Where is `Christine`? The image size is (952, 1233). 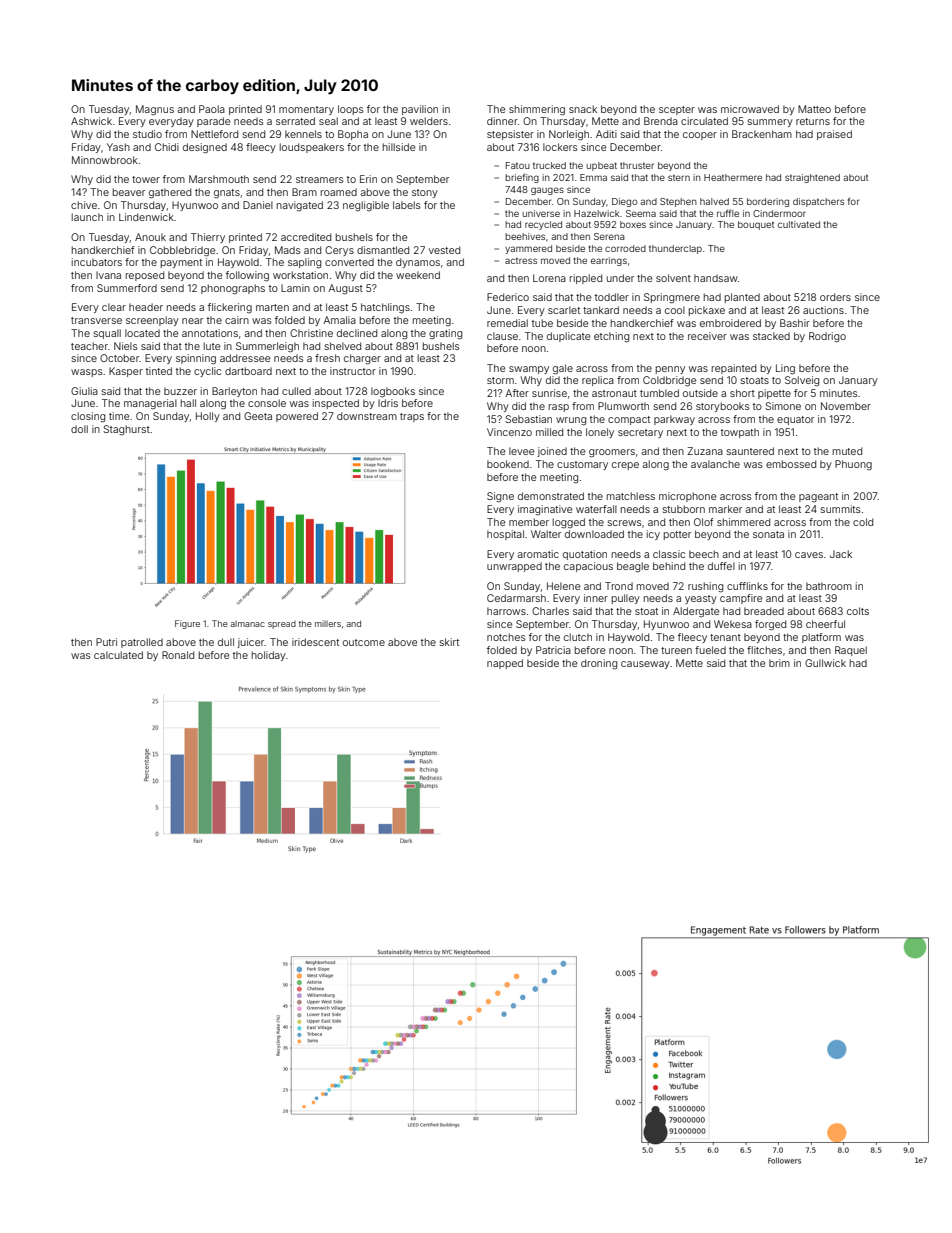
Christine is located at coordinates (311, 333).
